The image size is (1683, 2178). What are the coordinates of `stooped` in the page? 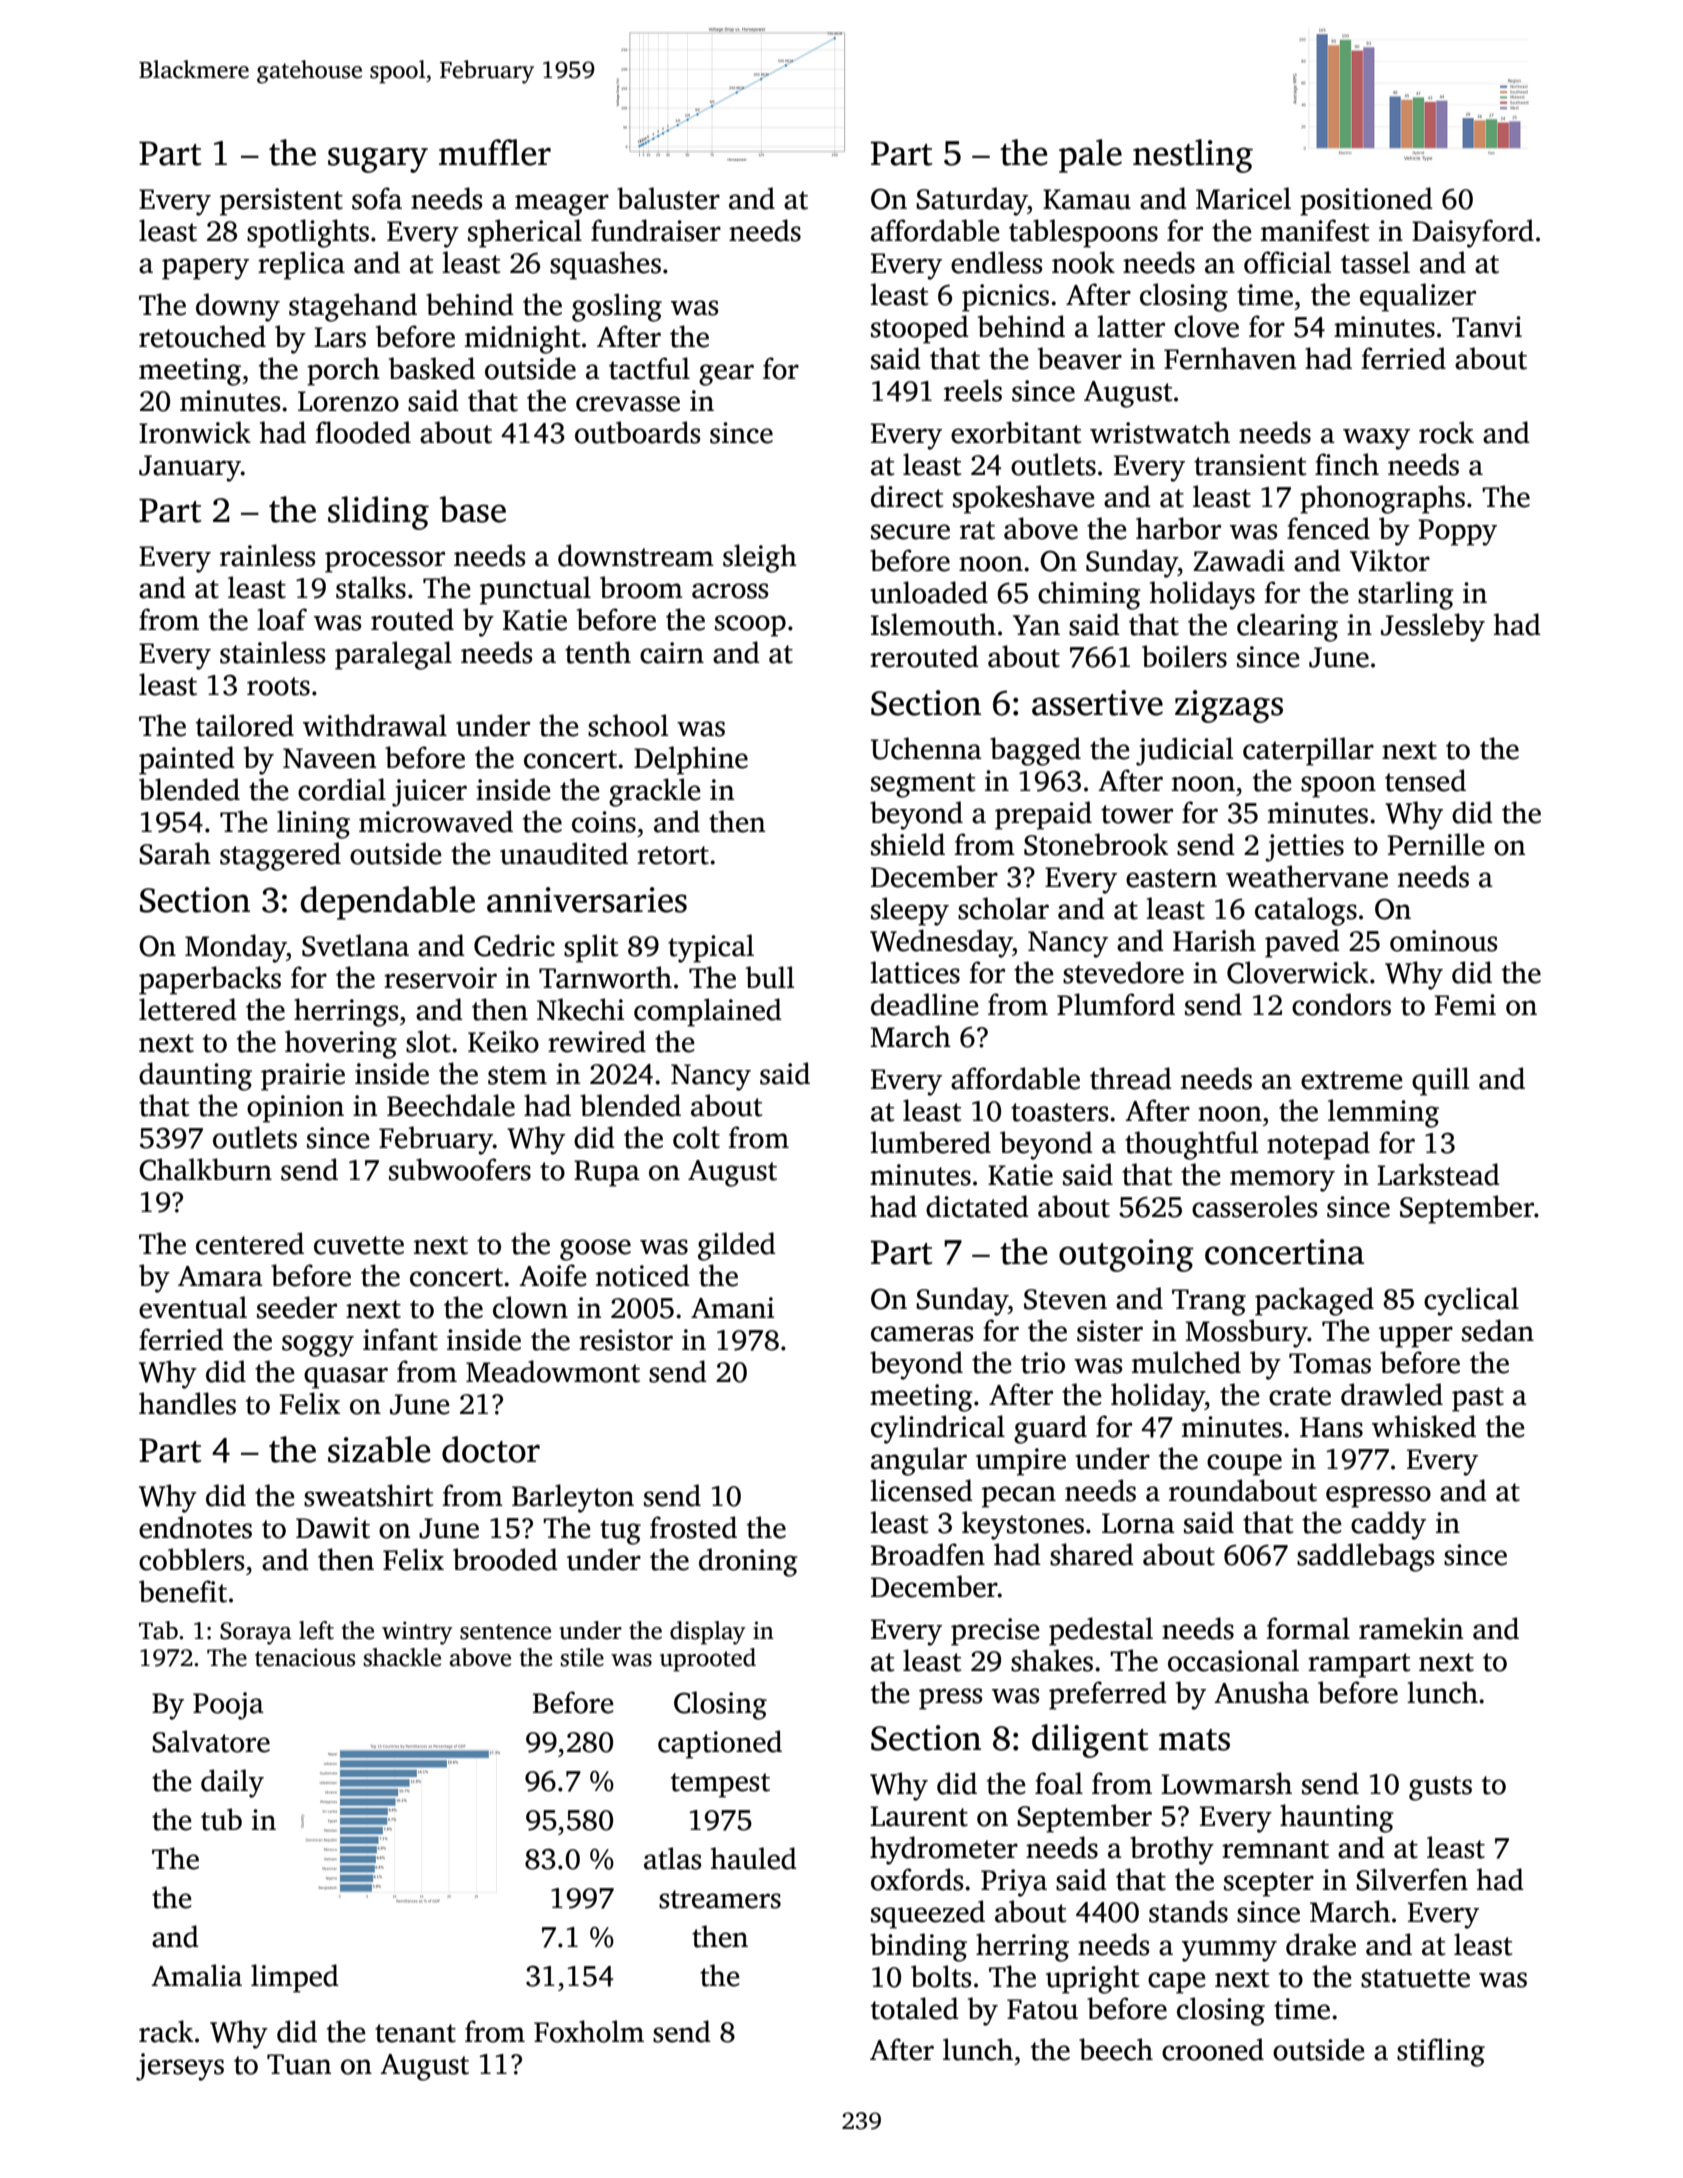 It's located at (920, 329).
